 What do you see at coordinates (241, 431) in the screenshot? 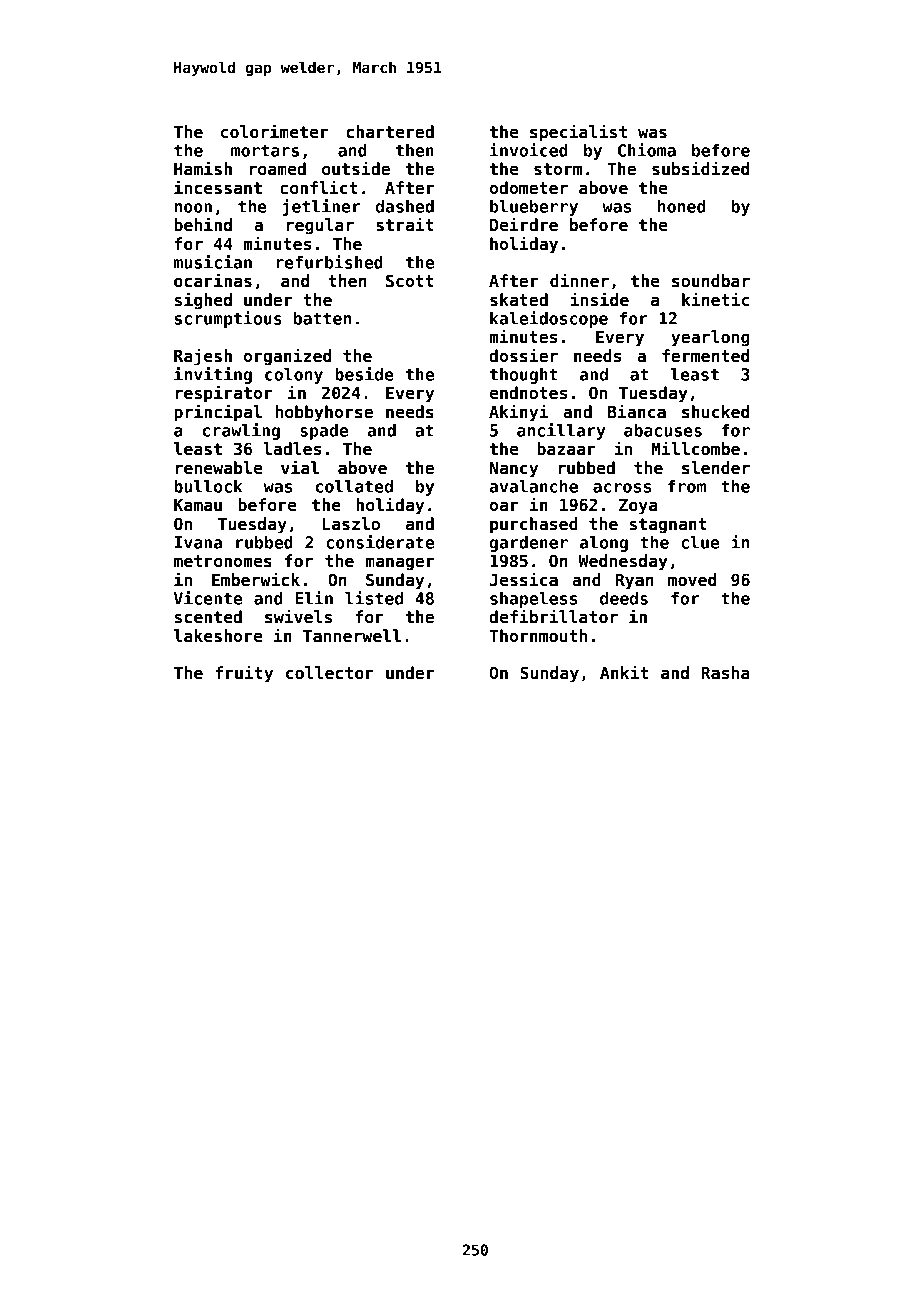
I see `crawling` at bounding box center [241, 431].
